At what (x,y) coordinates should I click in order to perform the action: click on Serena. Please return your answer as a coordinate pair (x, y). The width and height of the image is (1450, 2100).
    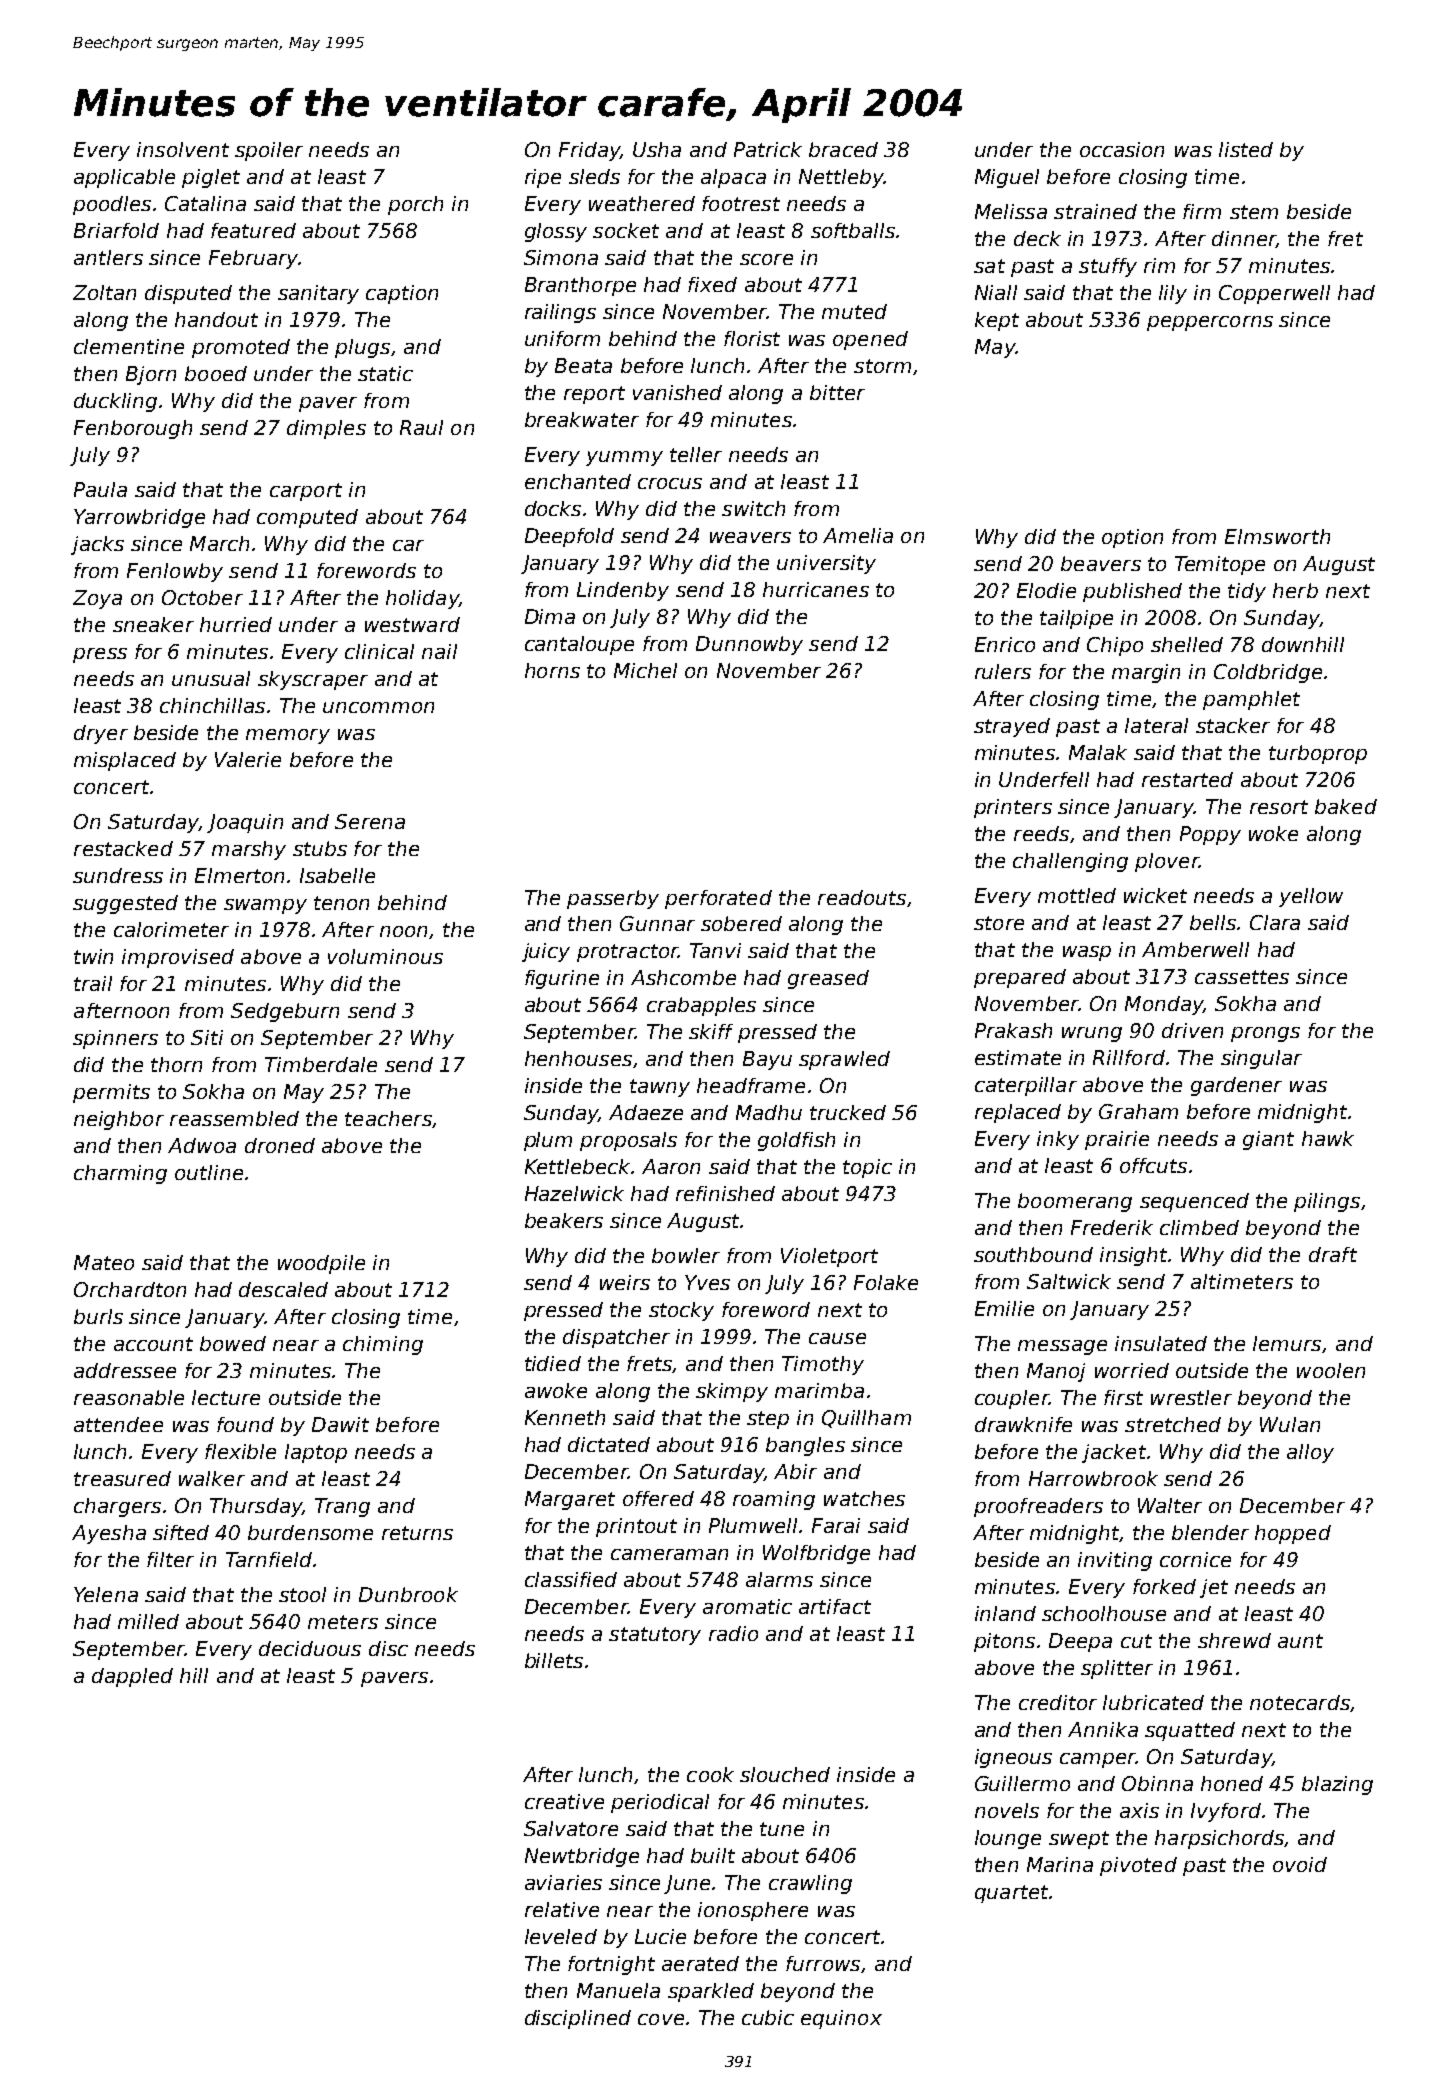
    Looking at the image, I should click on (370, 821).
